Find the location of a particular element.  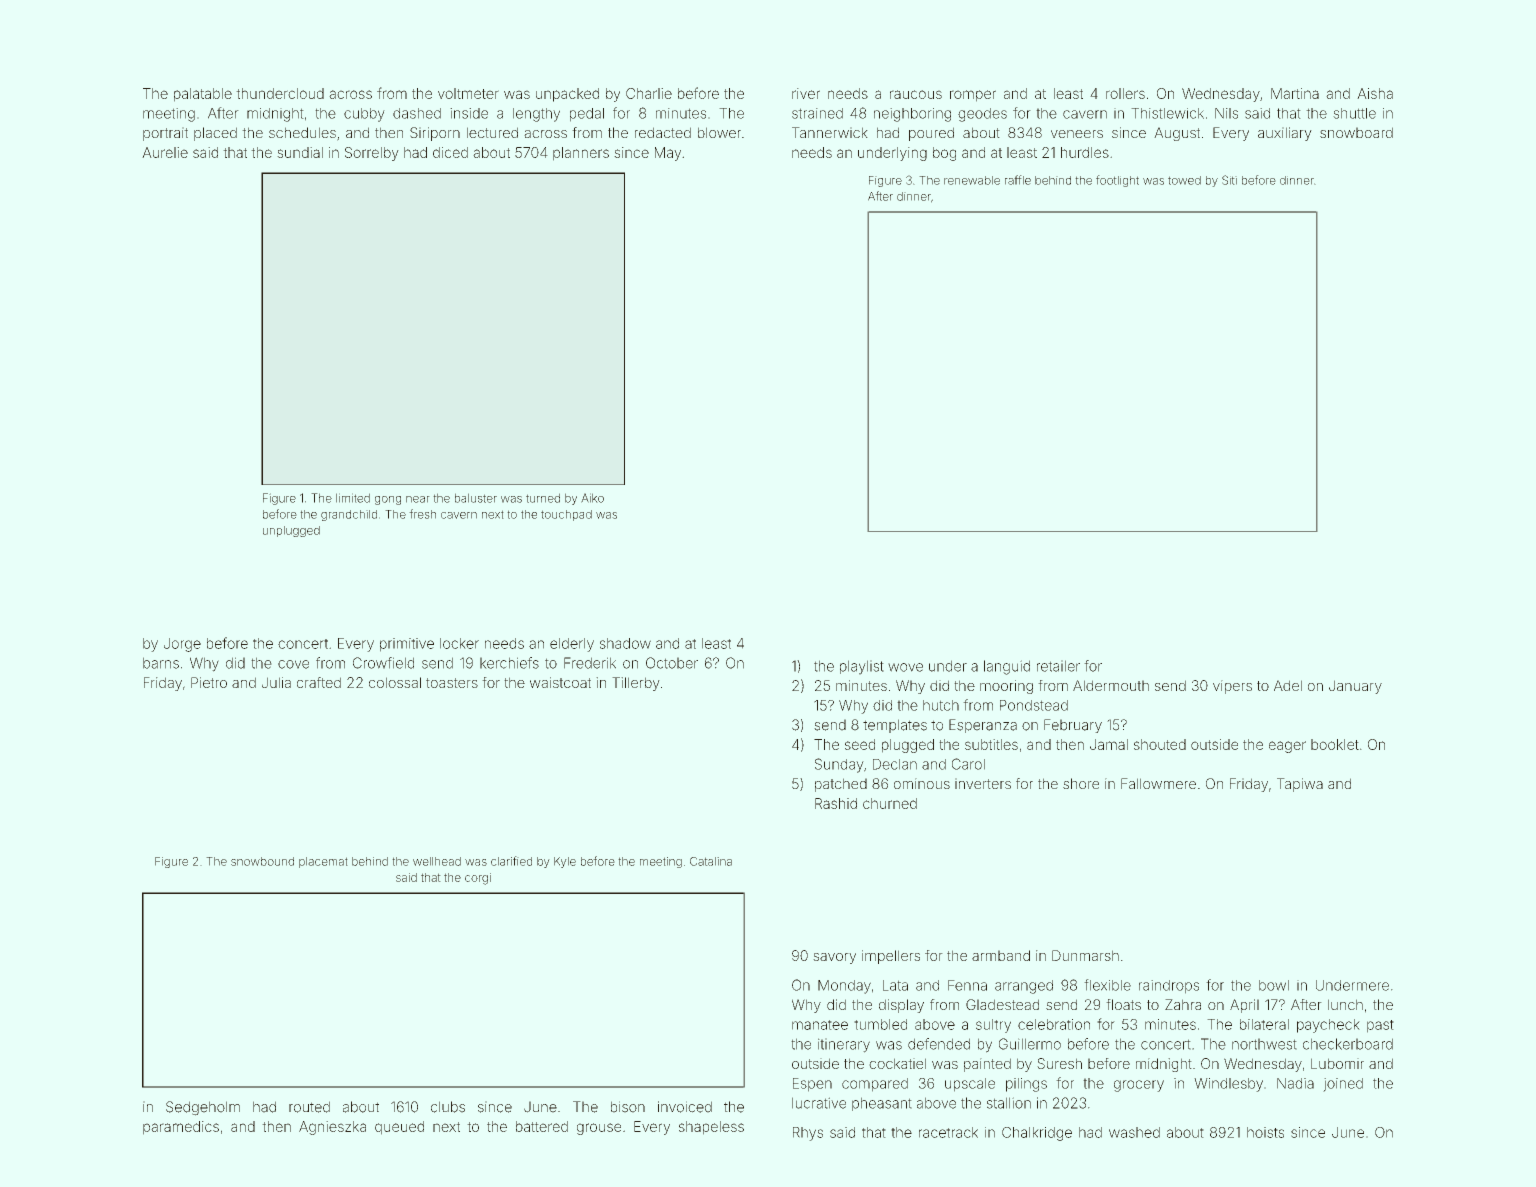

near is located at coordinates (418, 499).
